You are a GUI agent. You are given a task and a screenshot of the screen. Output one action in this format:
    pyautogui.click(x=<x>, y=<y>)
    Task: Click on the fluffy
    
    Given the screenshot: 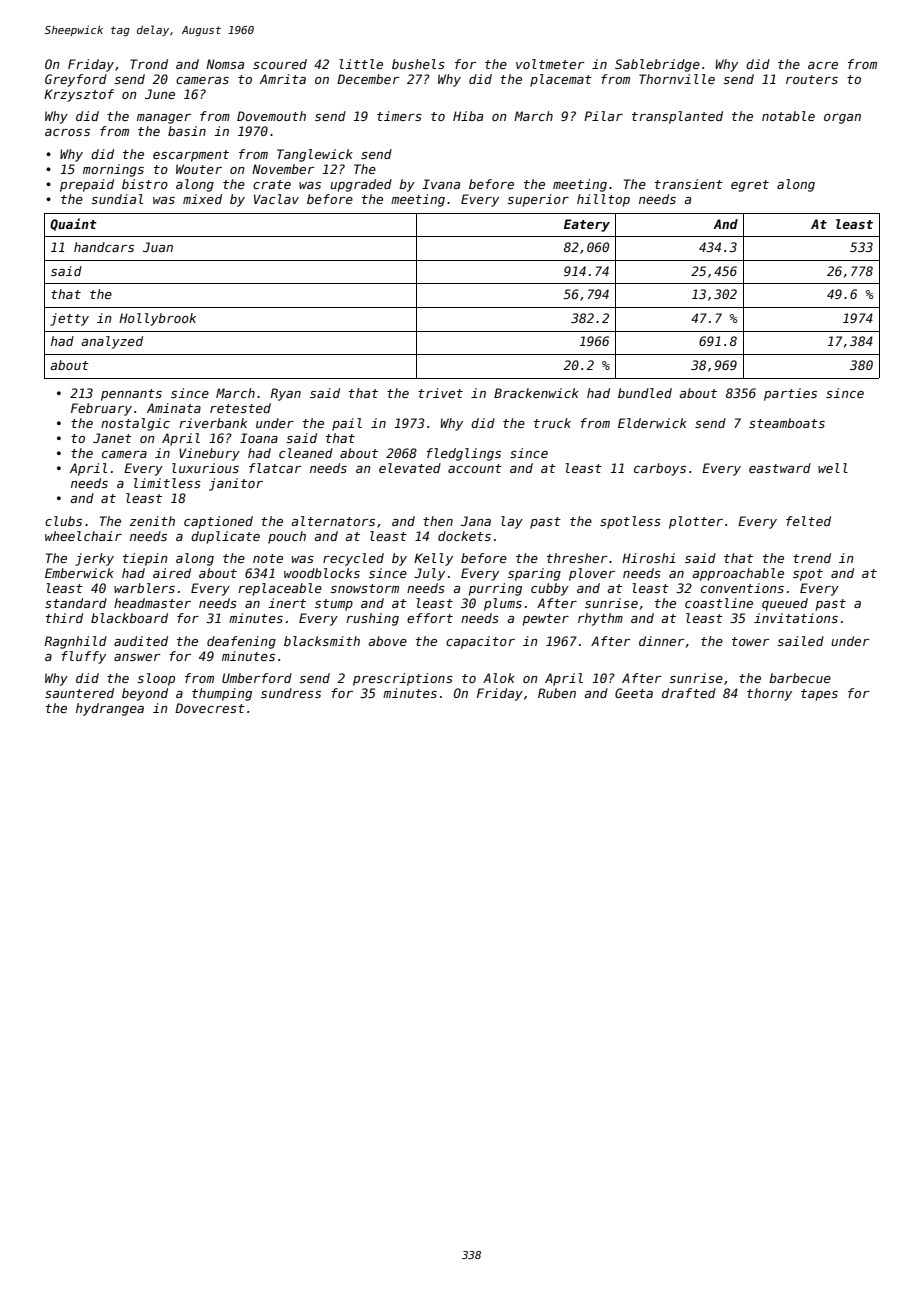 What is the action you would take?
    pyautogui.click(x=83, y=657)
